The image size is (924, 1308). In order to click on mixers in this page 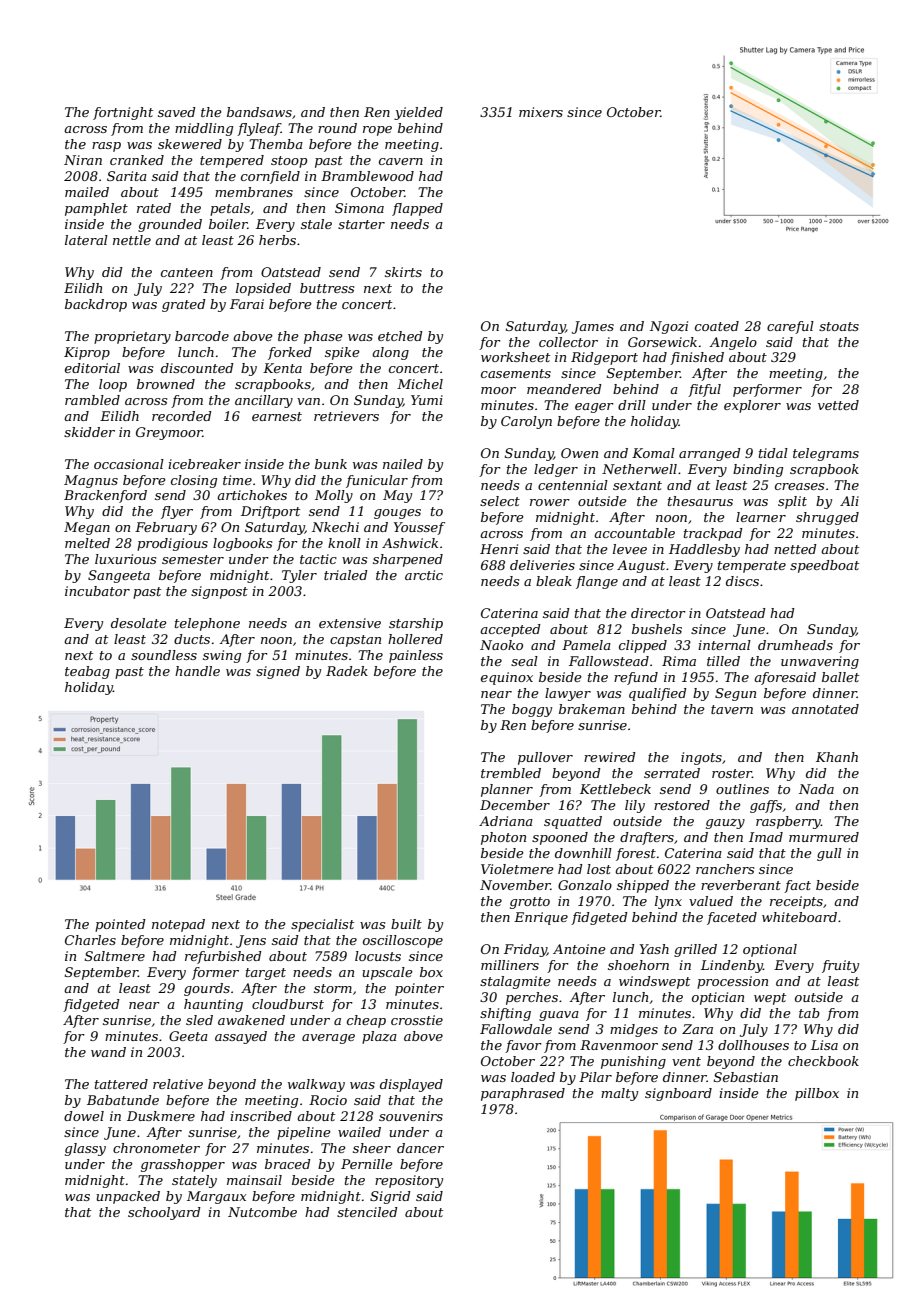, I will do `click(541, 112)`.
